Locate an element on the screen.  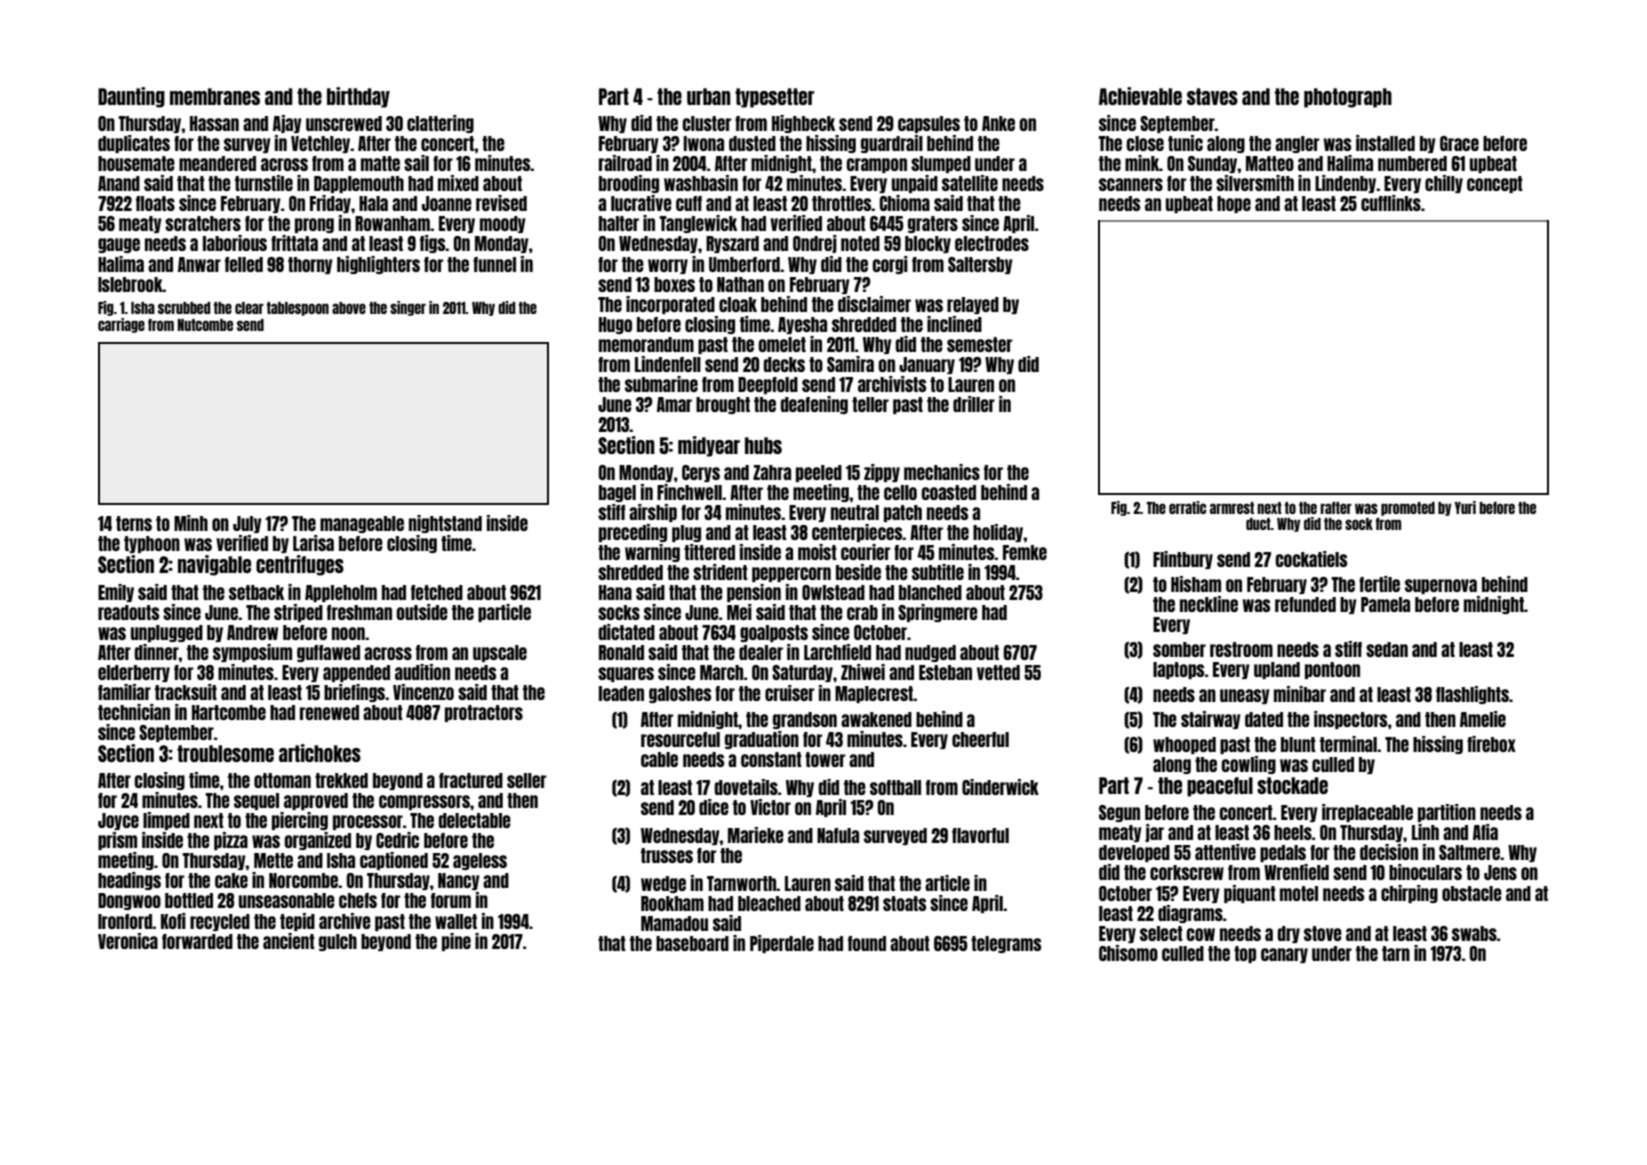
birthday is located at coordinates (358, 97).
